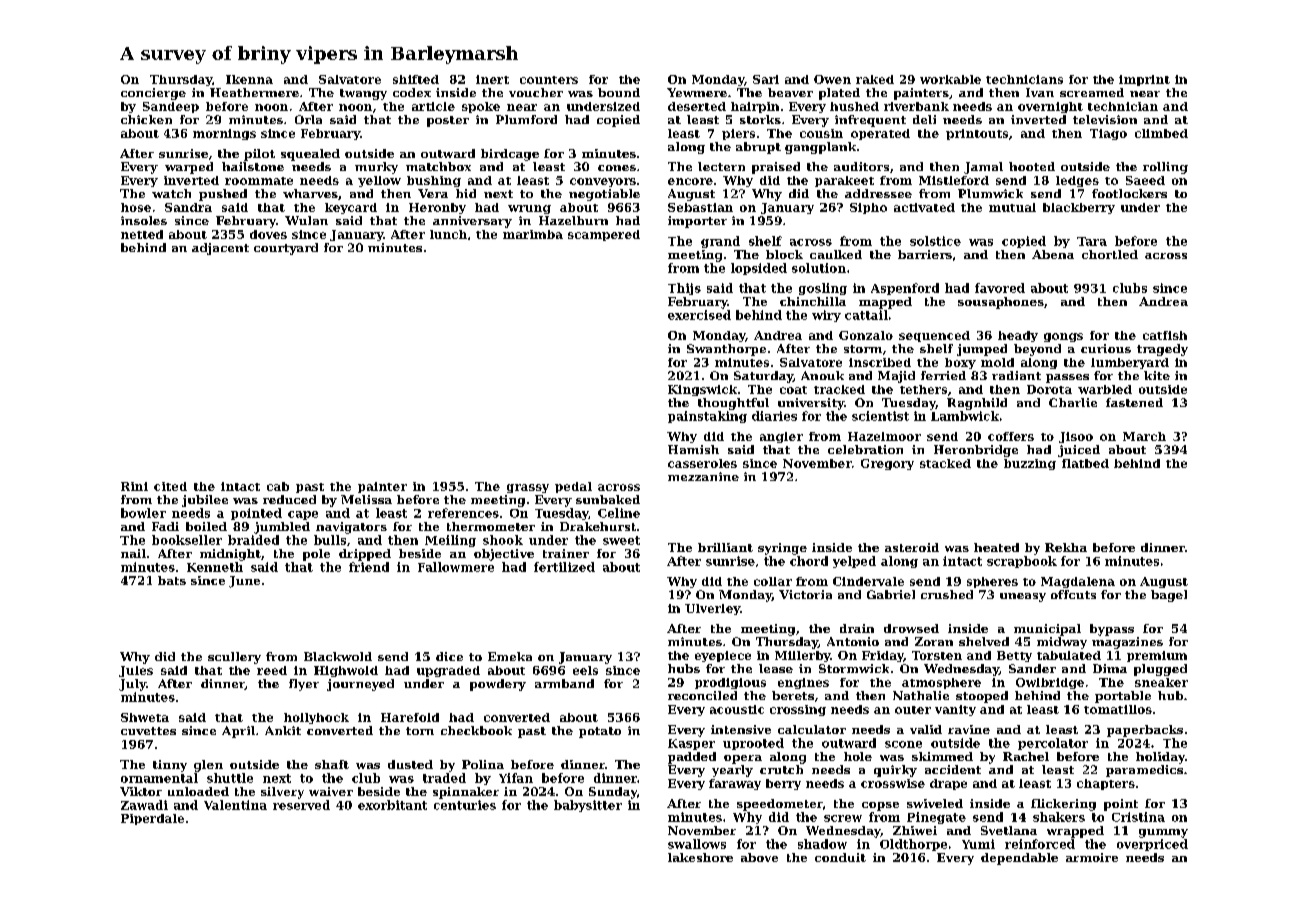  What do you see at coordinates (697, 92) in the image?
I see `Yewmere` at bounding box center [697, 92].
